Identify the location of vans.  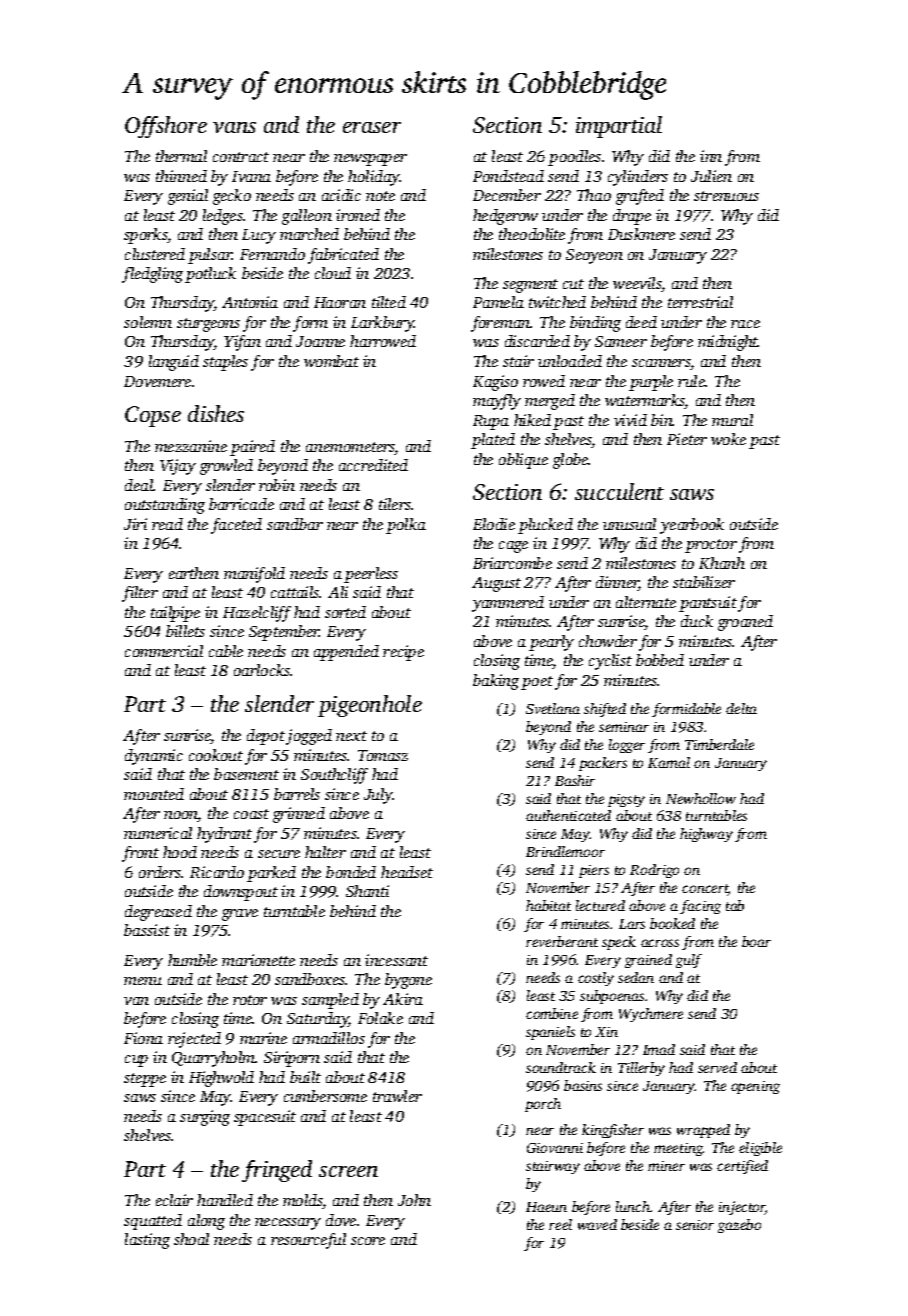
(234, 127).
